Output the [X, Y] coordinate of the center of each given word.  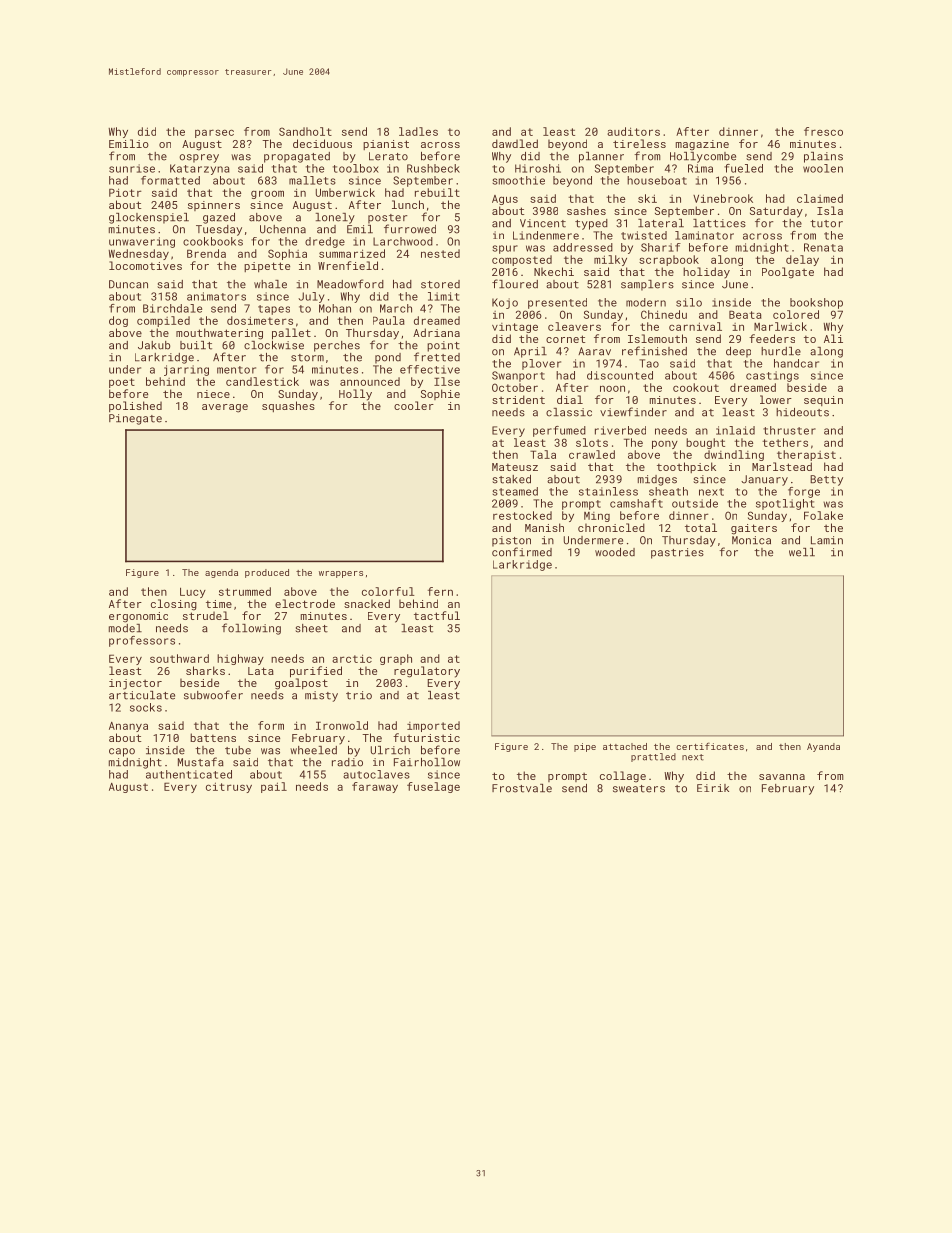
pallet [291, 334]
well [802, 552]
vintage [515, 328]
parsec [214, 133]
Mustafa [201, 762]
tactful [437, 615]
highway [240, 659]
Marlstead [782, 466]
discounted [620, 375]
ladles [418, 131]
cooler [414, 405]
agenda [221, 573]
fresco [823, 131]
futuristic [426, 737]
